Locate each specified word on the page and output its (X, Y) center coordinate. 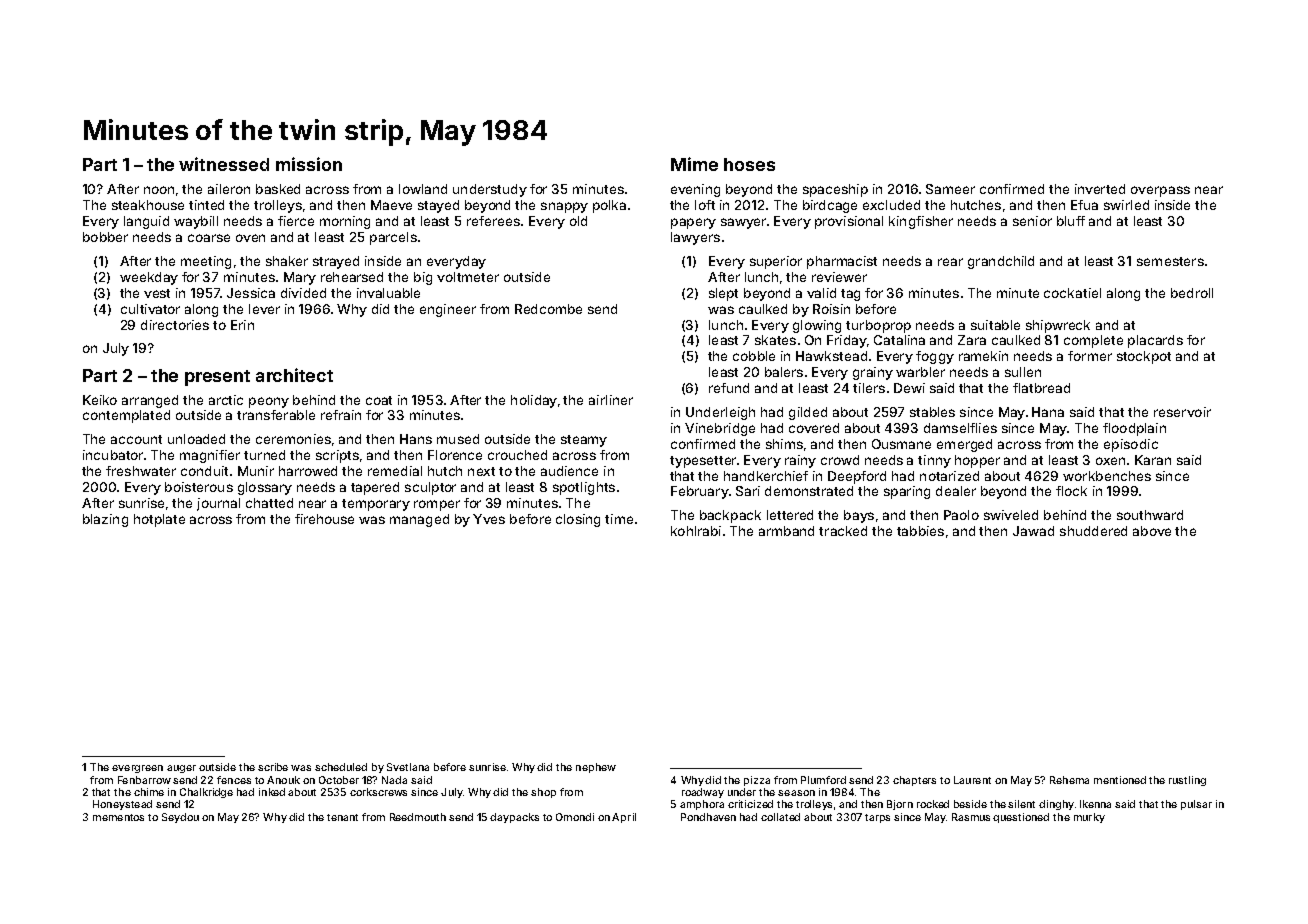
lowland (423, 189)
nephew (596, 768)
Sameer (950, 189)
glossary (265, 488)
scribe (273, 767)
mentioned (1120, 780)
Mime (694, 164)
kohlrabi (696, 531)
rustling (1187, 781)
